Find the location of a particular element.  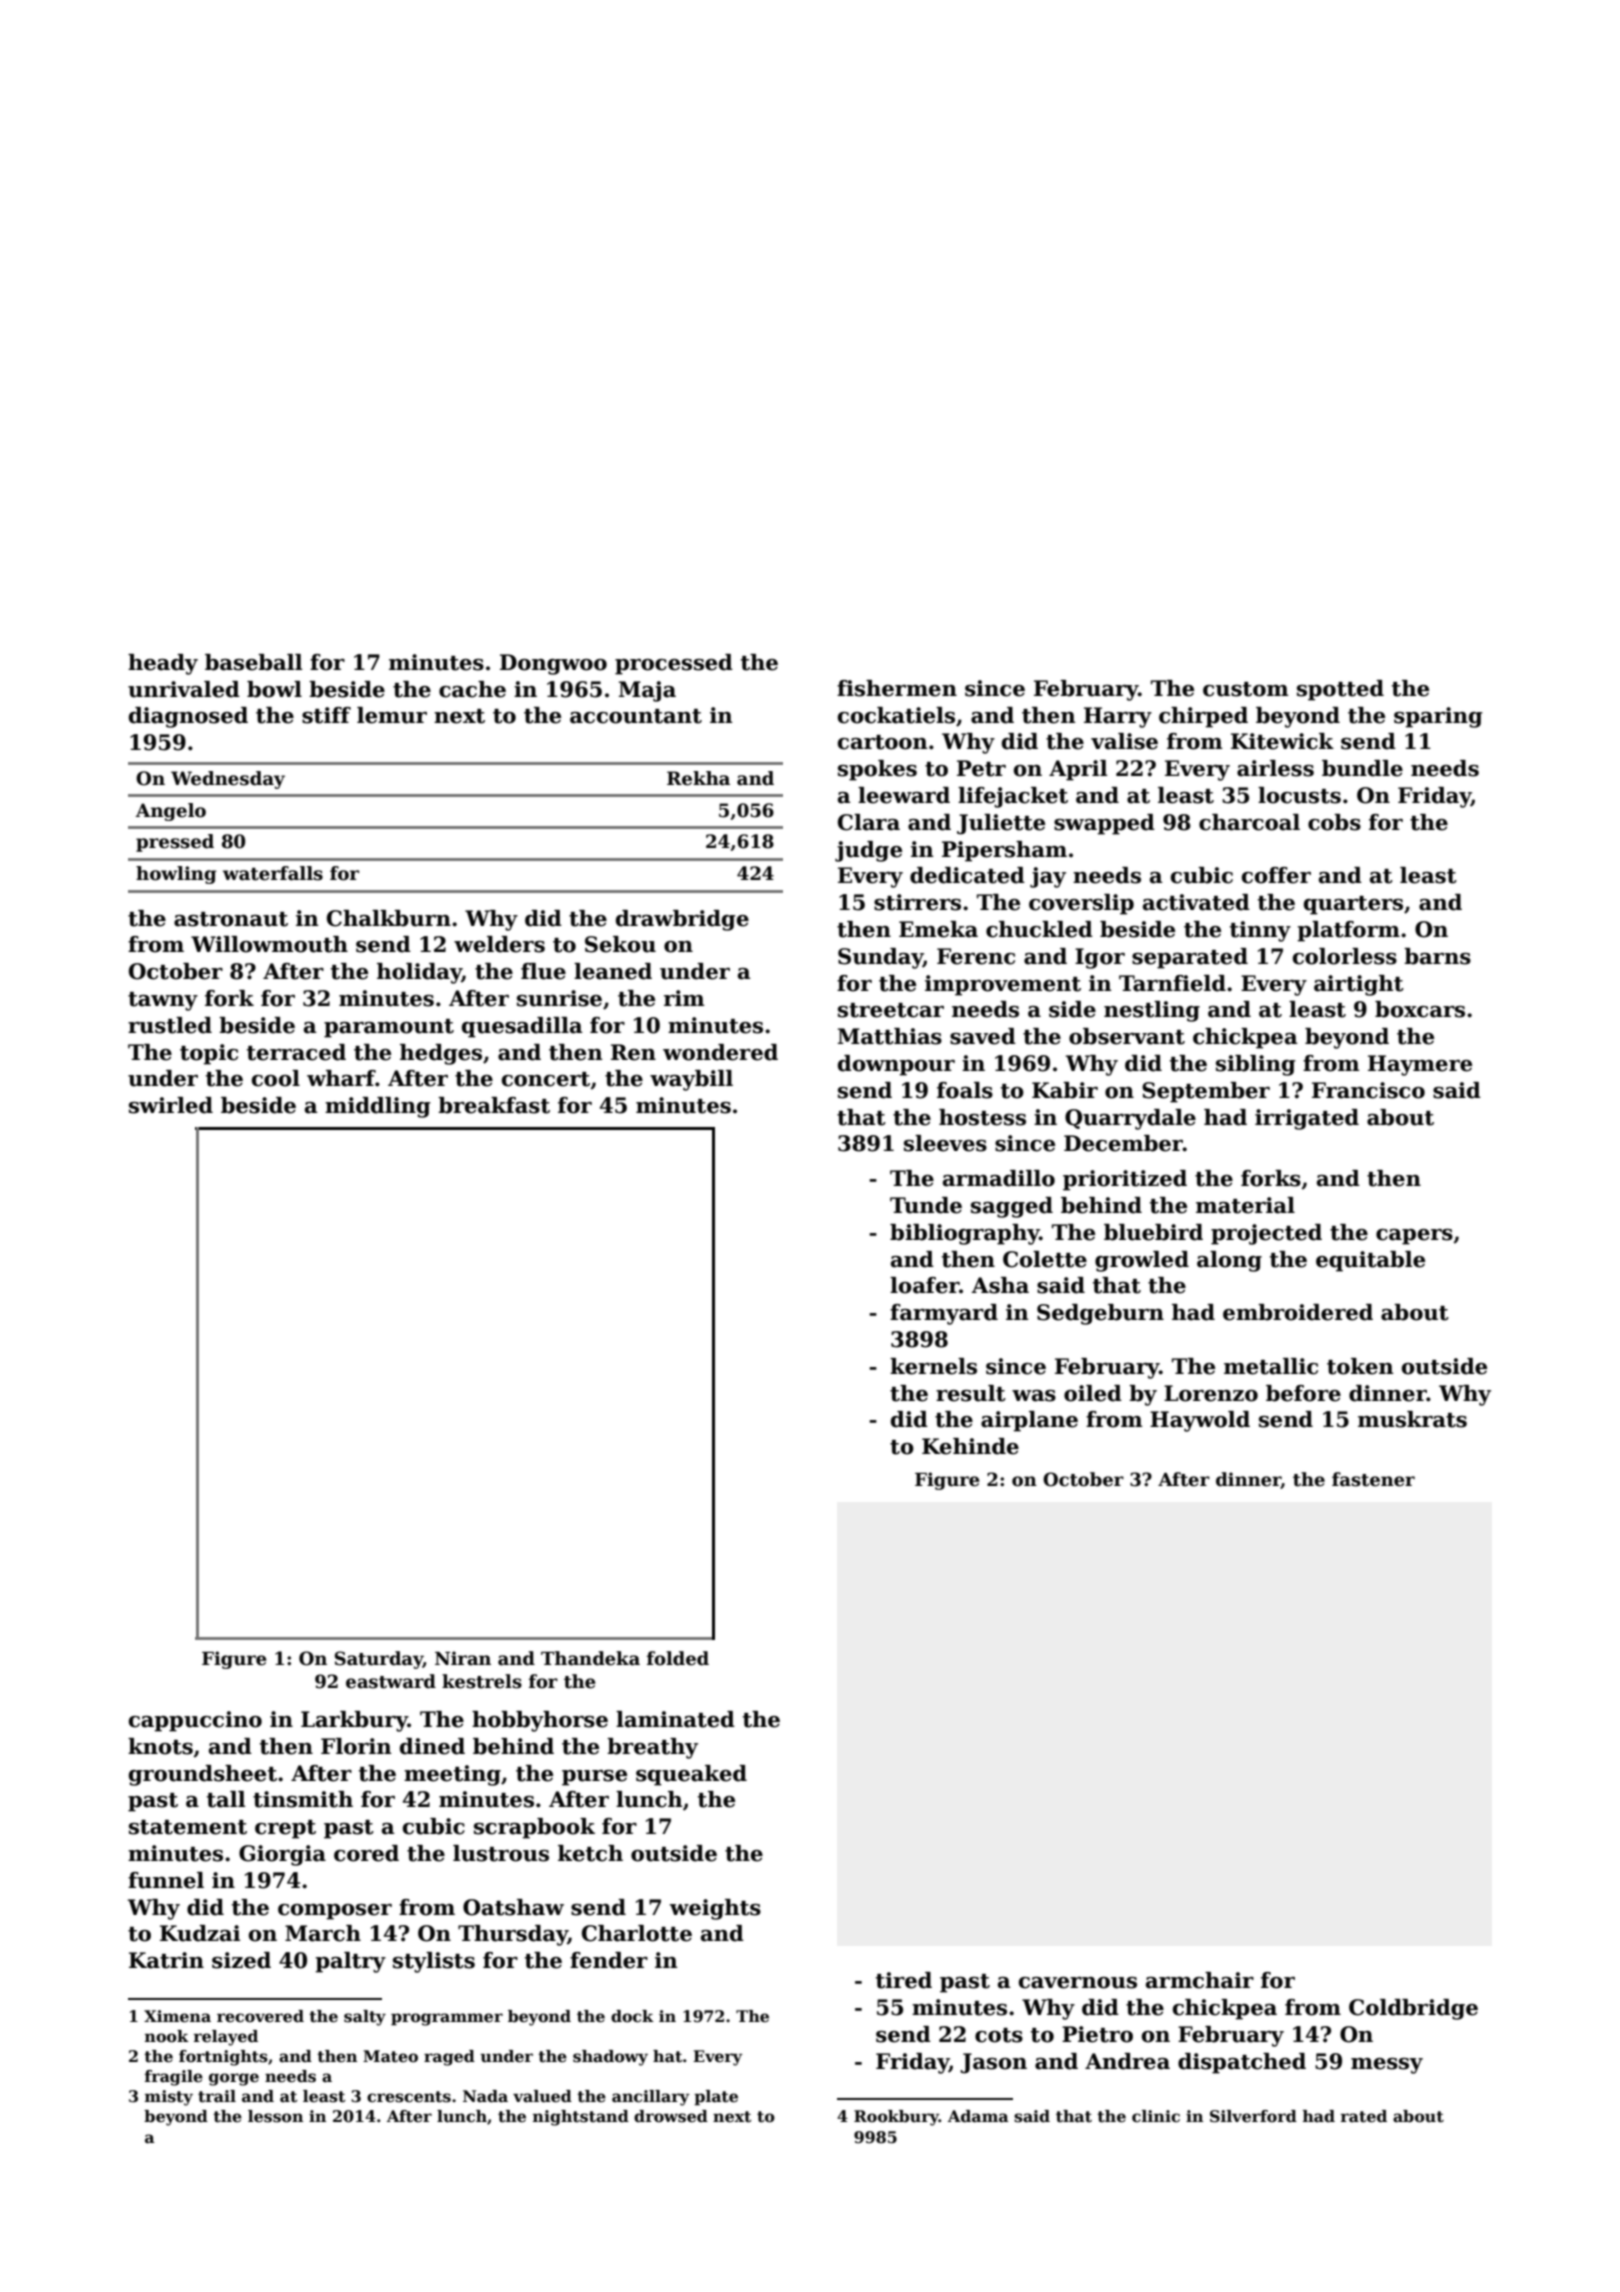

cappuccino is located at coordinates (195, 1721).
